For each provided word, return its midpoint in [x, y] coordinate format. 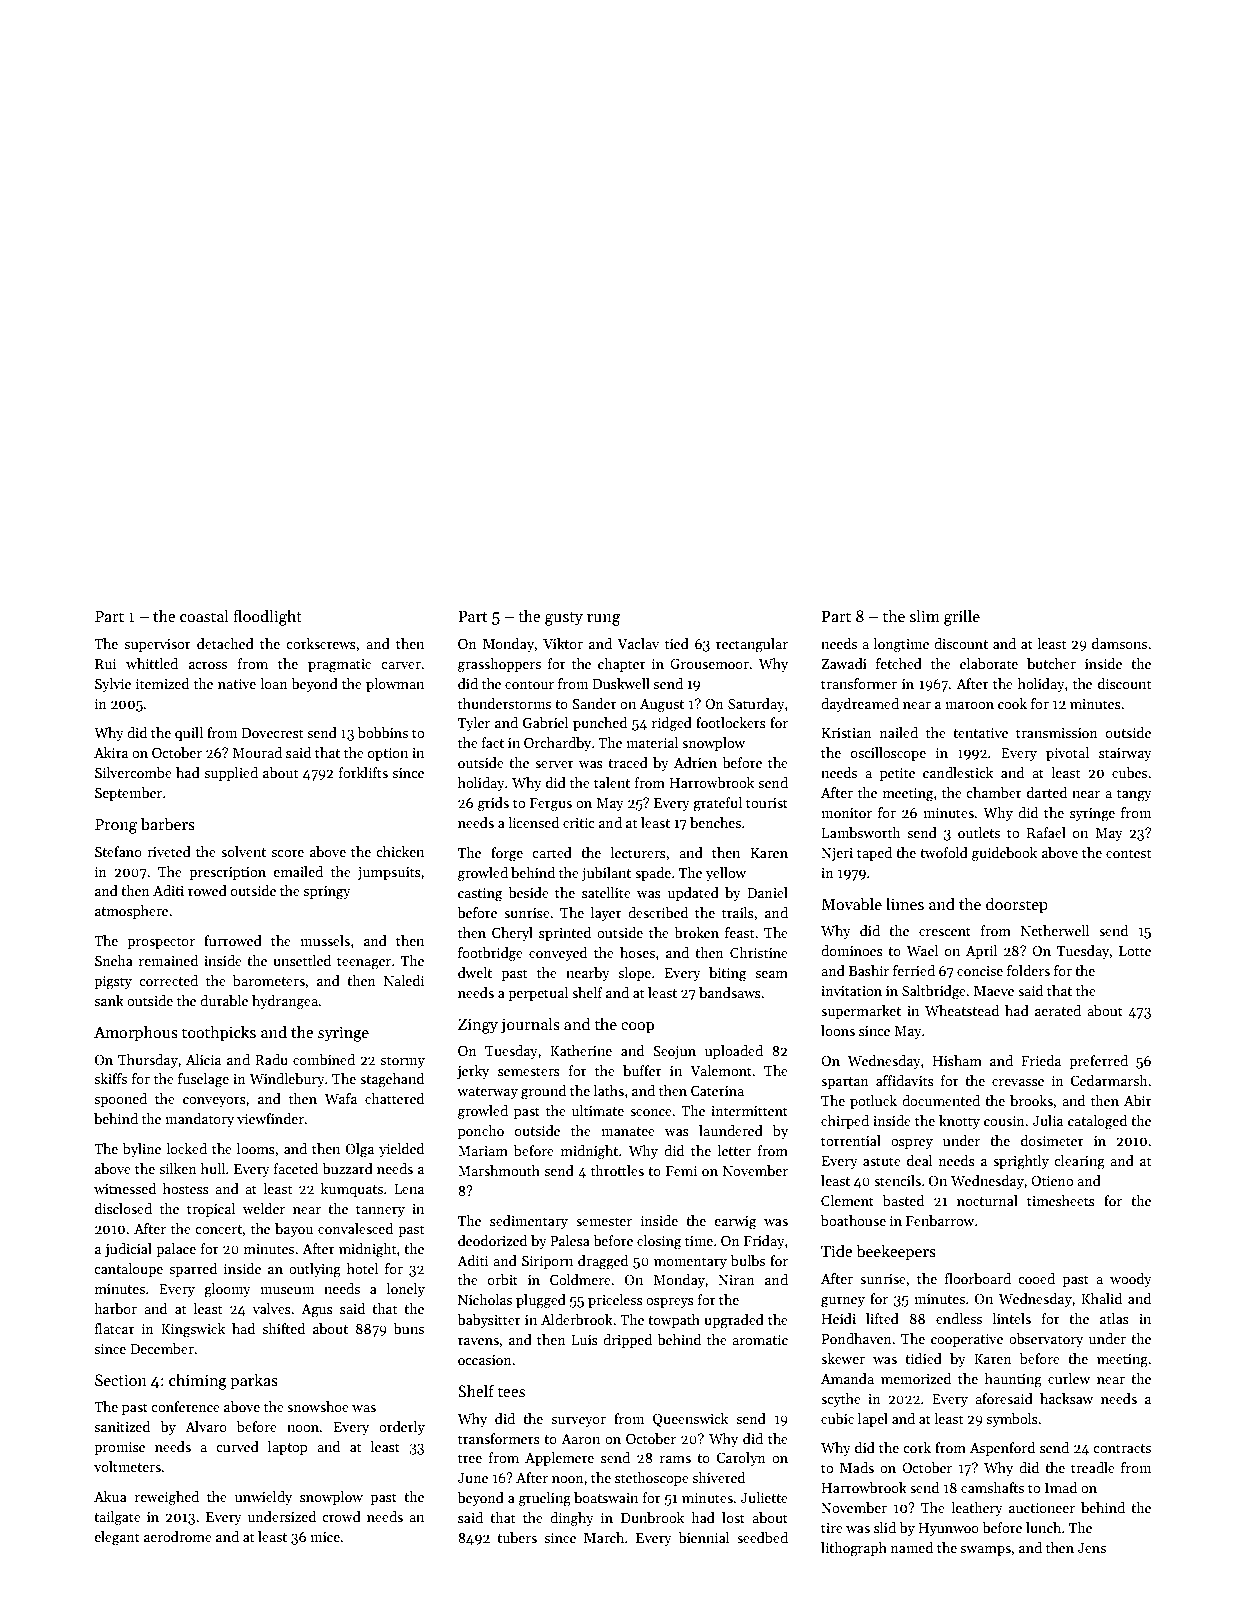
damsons [1119, 643]
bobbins [383, 732]
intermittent [749, 1111]
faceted [296, 1168]
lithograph [854, 1549]
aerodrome [178, 1536]
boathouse [853, 1220]
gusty [564, 619]
